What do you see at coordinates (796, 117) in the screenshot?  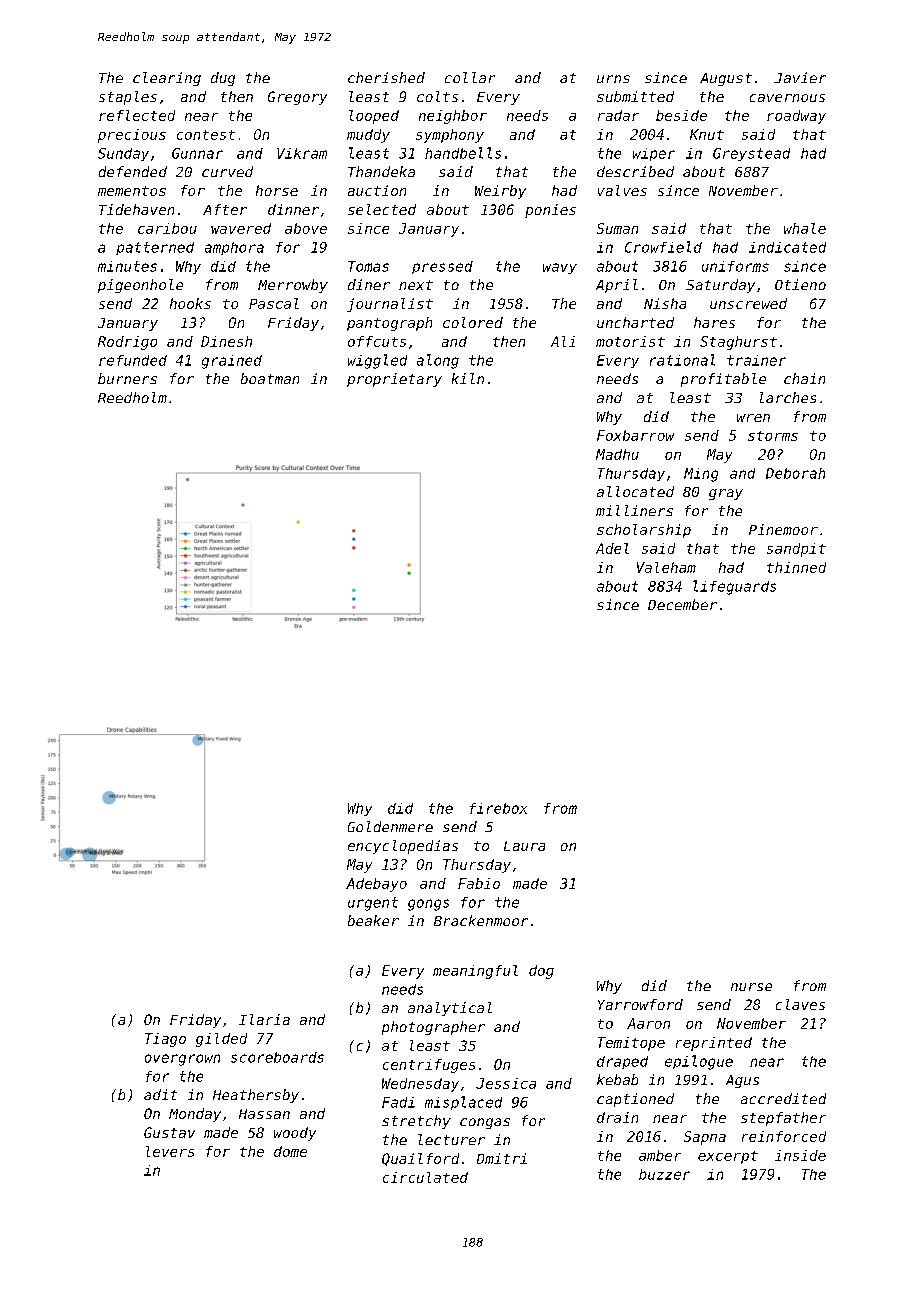 I see `roadway` at bounding box center [796, 117].
